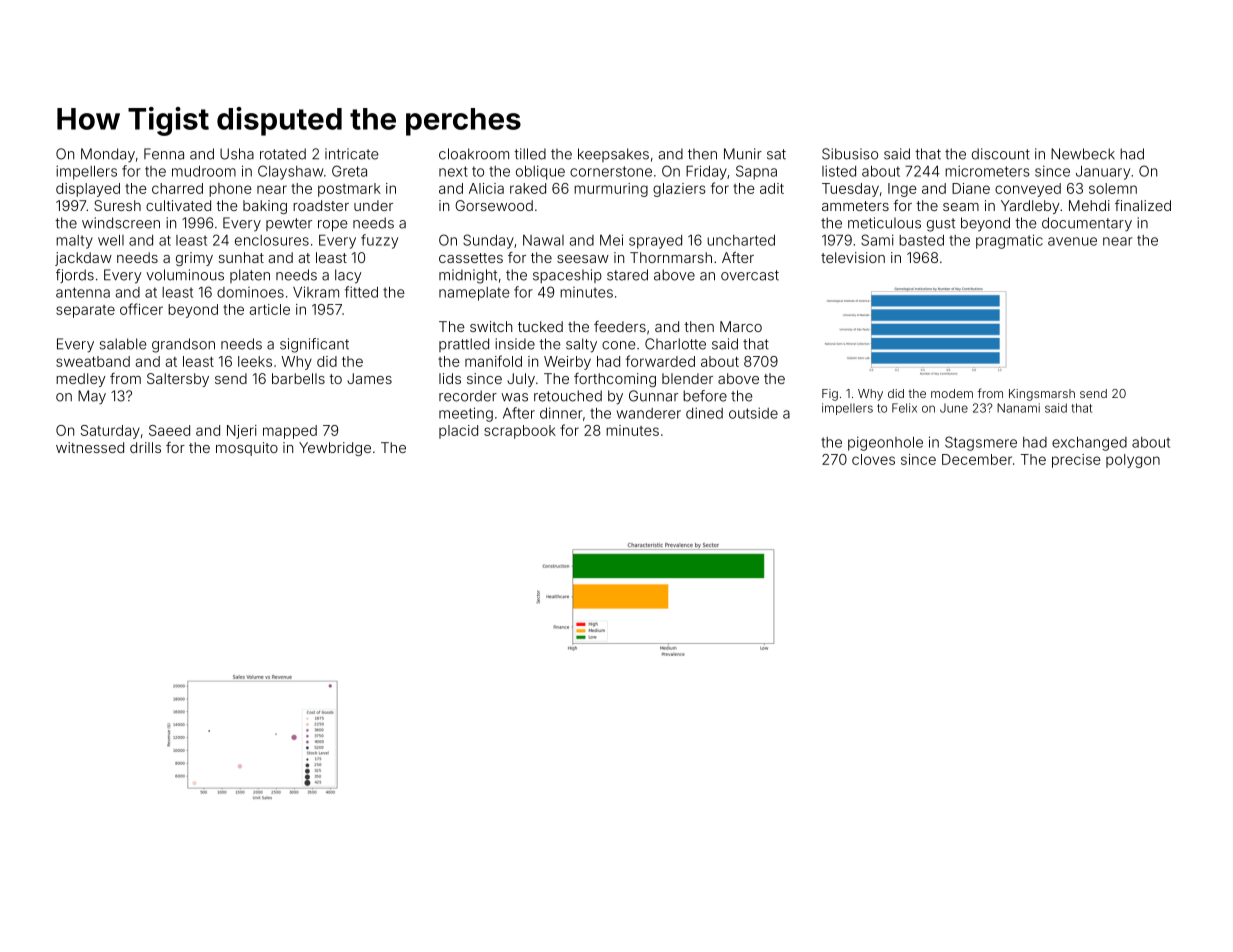 The height and width of the document is (952, 1233). What do you see at coordinates (1083, 154) in the document?
I see `Newbeck` at bounding box center [1083, 154].
